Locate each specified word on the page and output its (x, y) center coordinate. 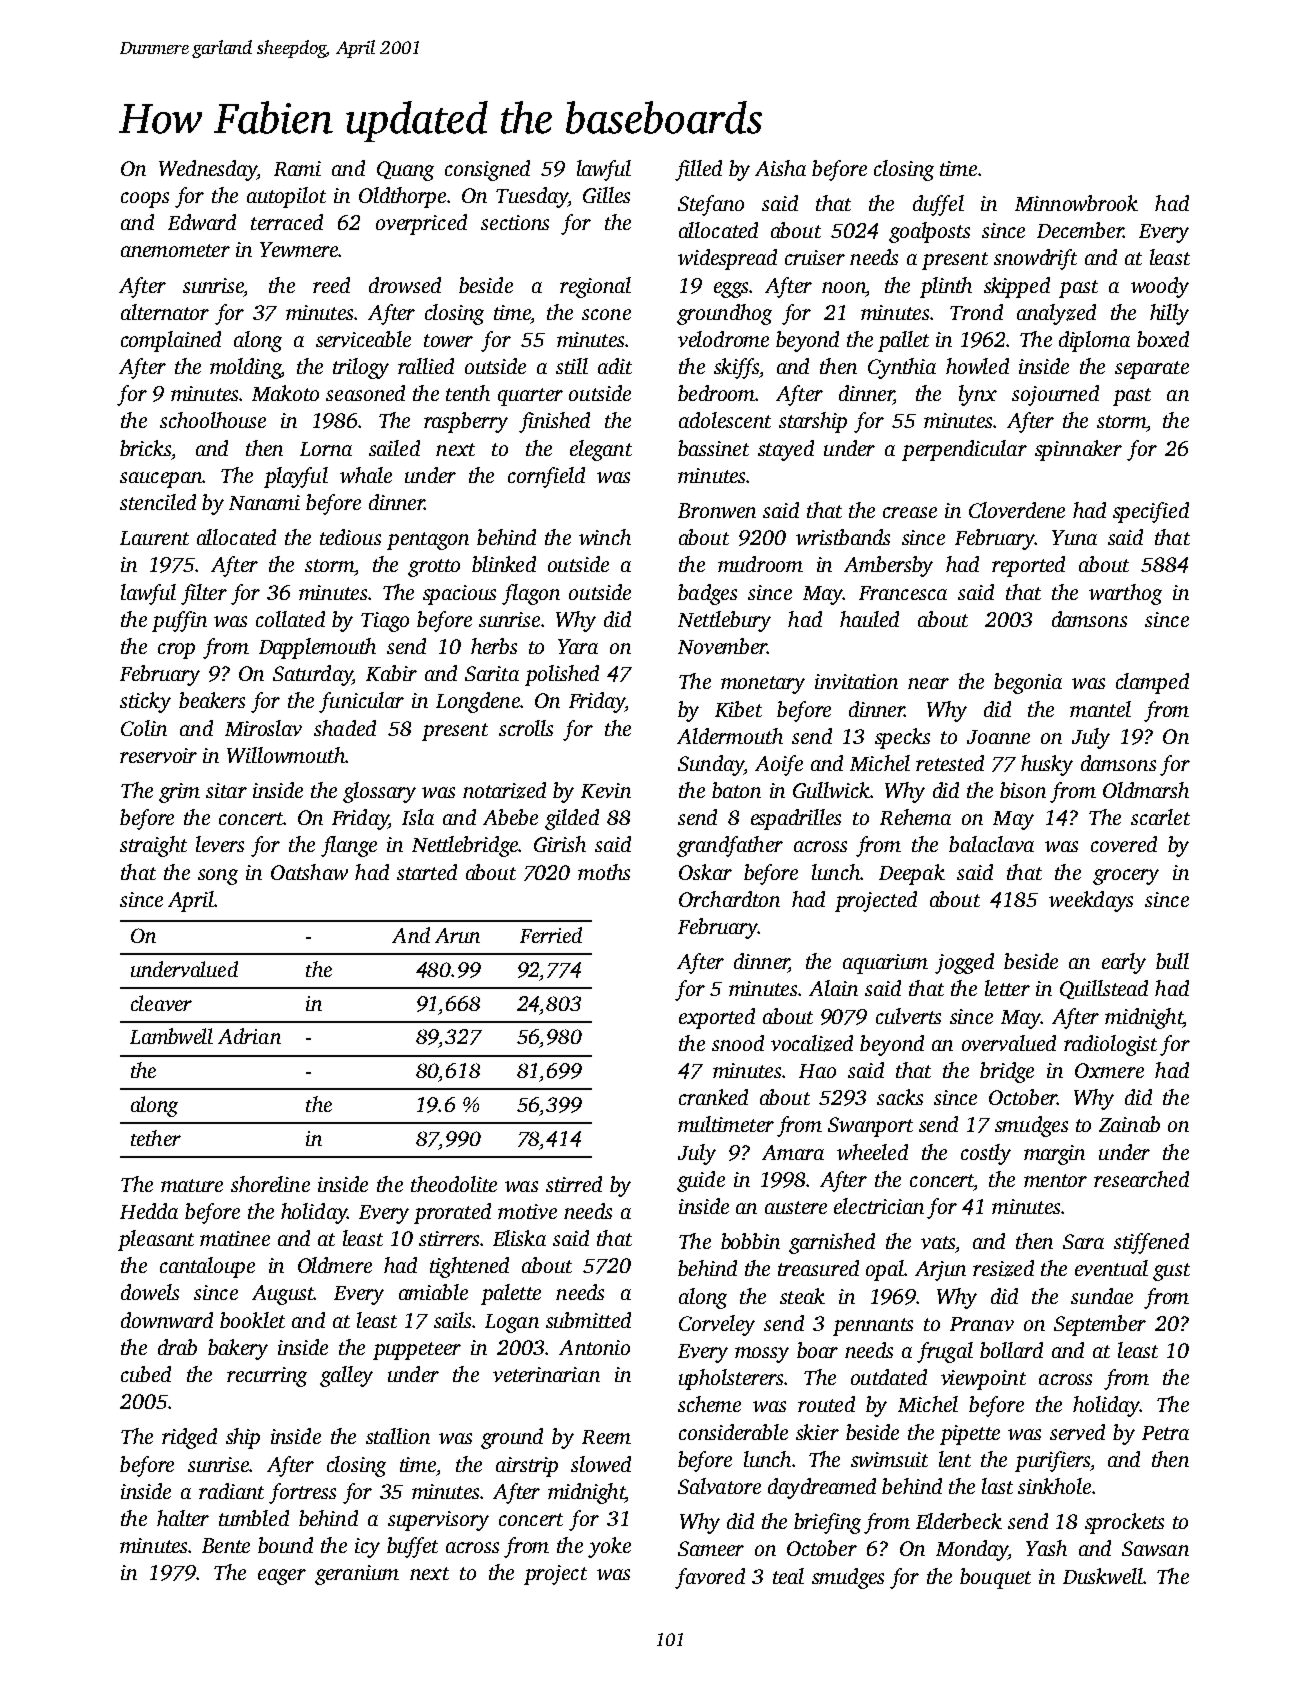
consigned (487, 170)
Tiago (385, 622)
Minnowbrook (1076, 203)
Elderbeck (959, 1521)
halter (183, 1518)
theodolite (454, 1184)
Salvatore (719, 1486)
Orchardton (729, 899)
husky (1047, 765)
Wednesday (208, 170)
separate (1152, 370)
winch (605, 537)
